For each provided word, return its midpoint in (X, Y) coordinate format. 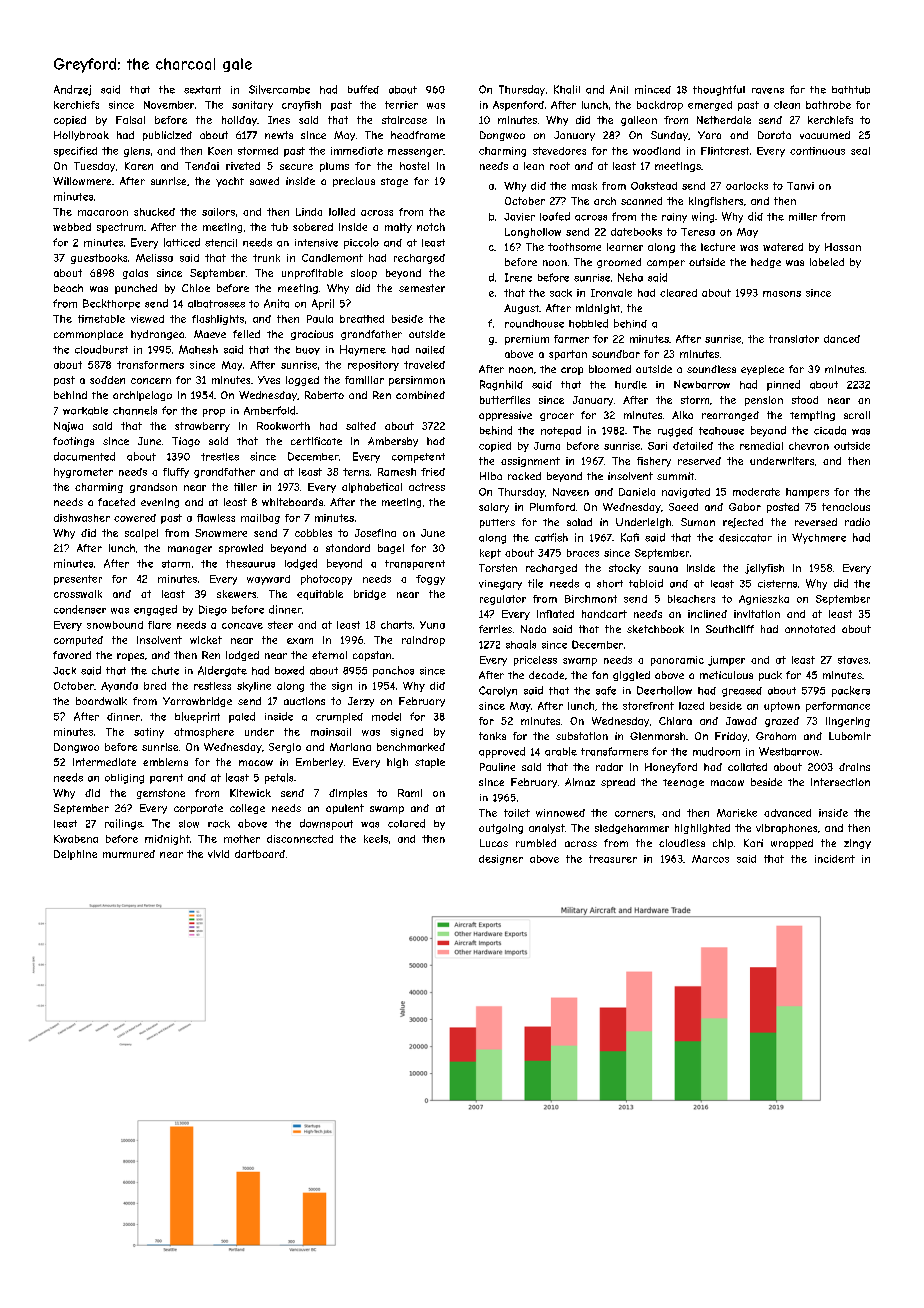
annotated (810, 629)
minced (653, 89)
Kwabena (76, 839)
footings (73, 442)
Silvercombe (279, 89)
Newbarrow (702, 384)
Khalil (567, 89)
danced (842, 339)
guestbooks (99, 259)
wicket (206, 640)
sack (561, 293)
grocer (557, 417)
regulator (503, 600)
